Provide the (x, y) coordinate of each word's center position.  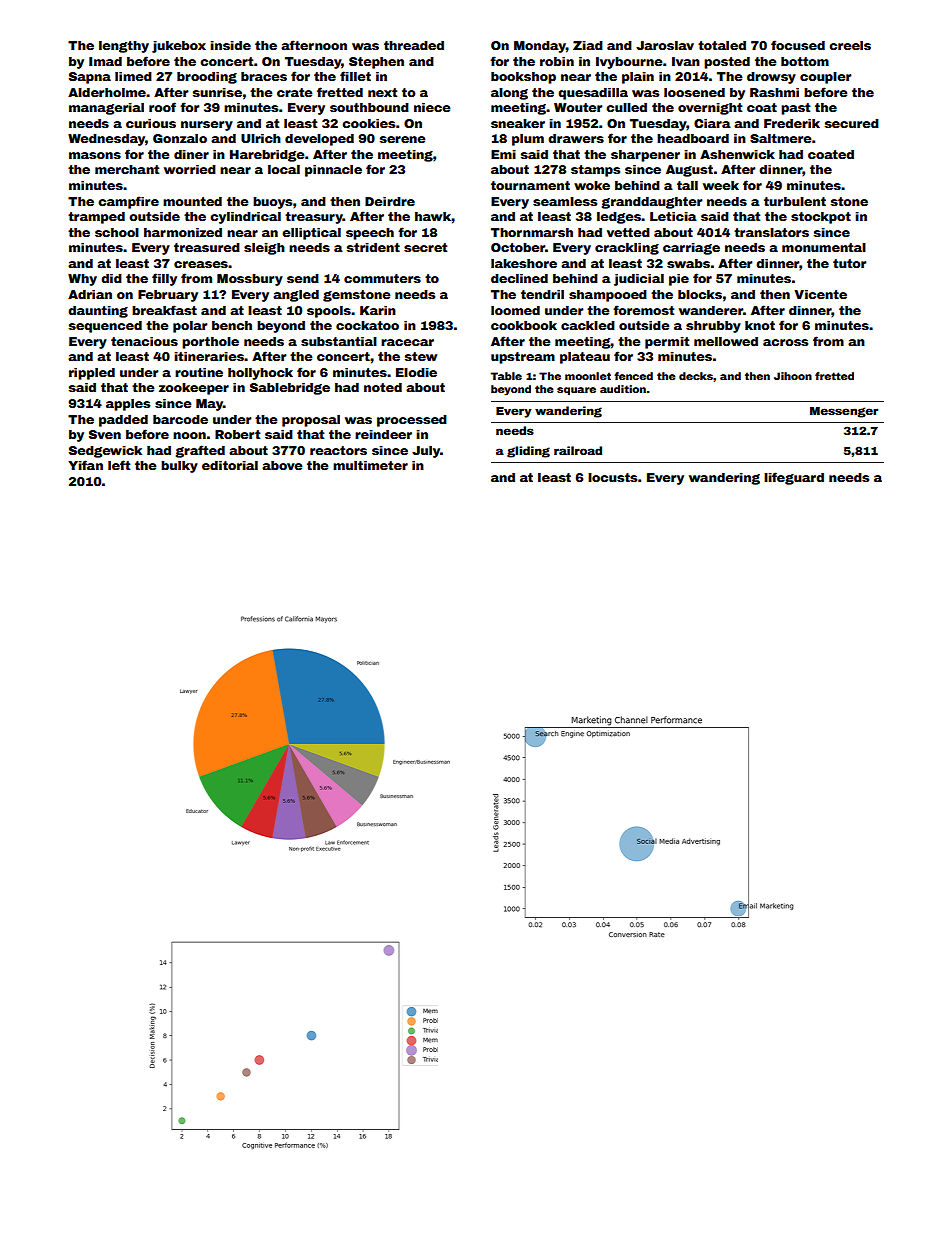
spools (329, 312)
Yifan (85, 465)
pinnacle (333, 171)
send (303, 278)
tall (687, 185)
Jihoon (793, 376)
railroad (578, 450)
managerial (106, 109)
